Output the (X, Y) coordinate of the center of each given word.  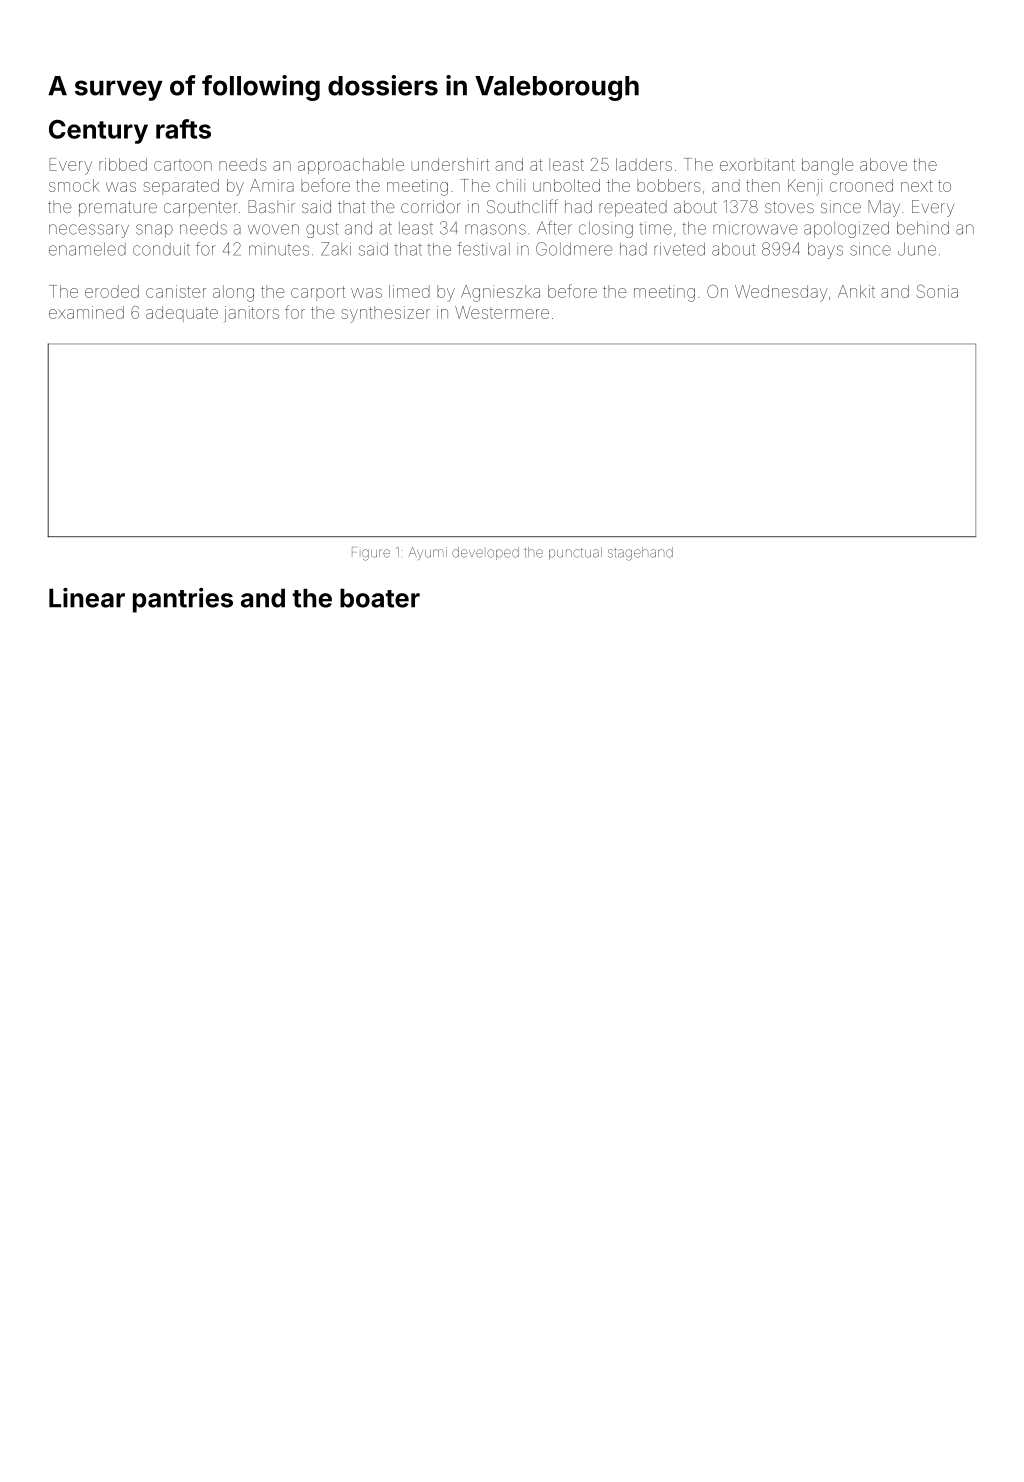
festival (483, 249)
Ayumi (427, 553)
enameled (87, 249)
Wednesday (781, 293)
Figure (371, 554)
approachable (351, 166)
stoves (789, 207)
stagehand (640, 554)
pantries (183, 600)
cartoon (183, 165)
